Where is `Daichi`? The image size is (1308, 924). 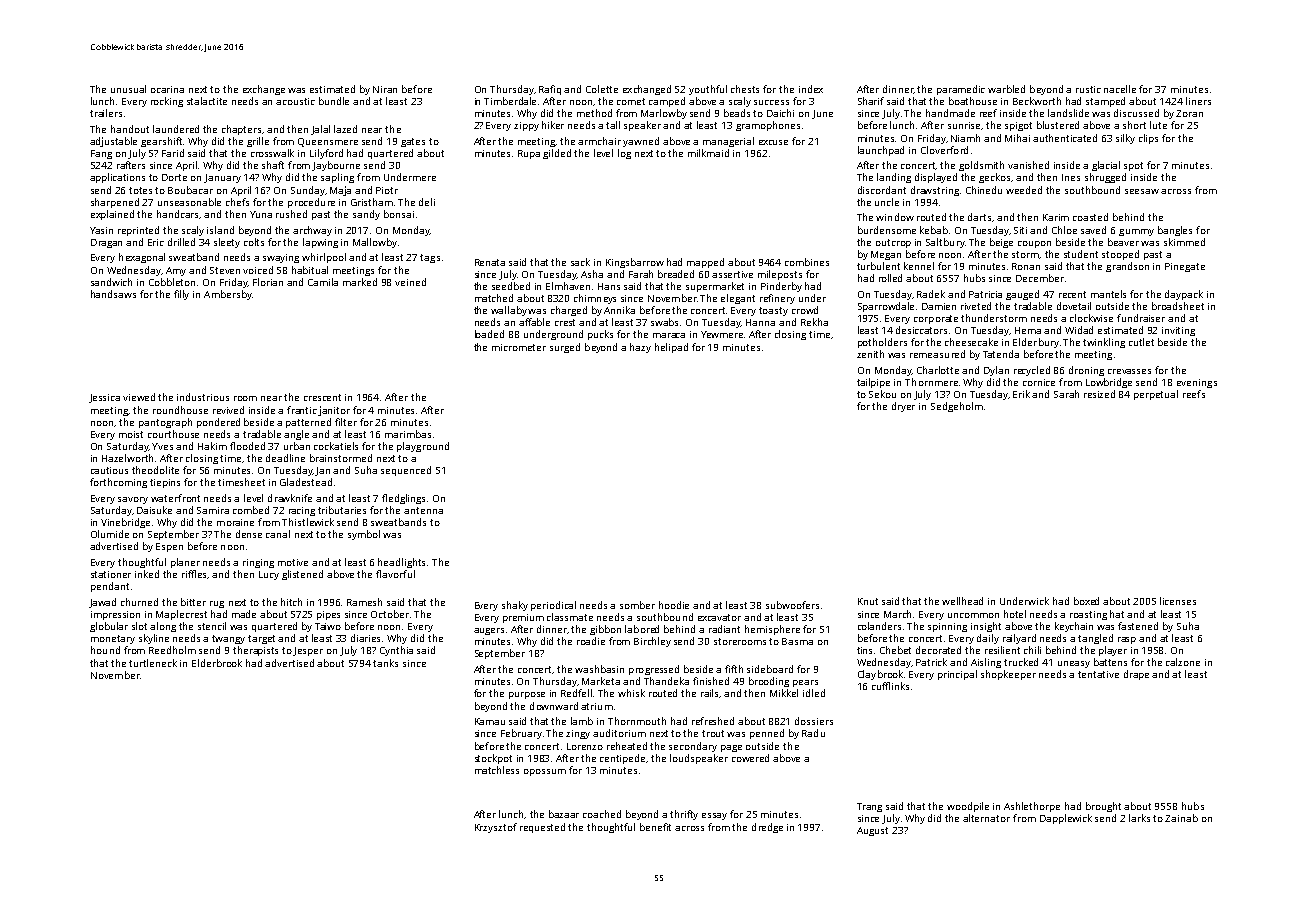 Daichi is located at coordinates (780, 113).
